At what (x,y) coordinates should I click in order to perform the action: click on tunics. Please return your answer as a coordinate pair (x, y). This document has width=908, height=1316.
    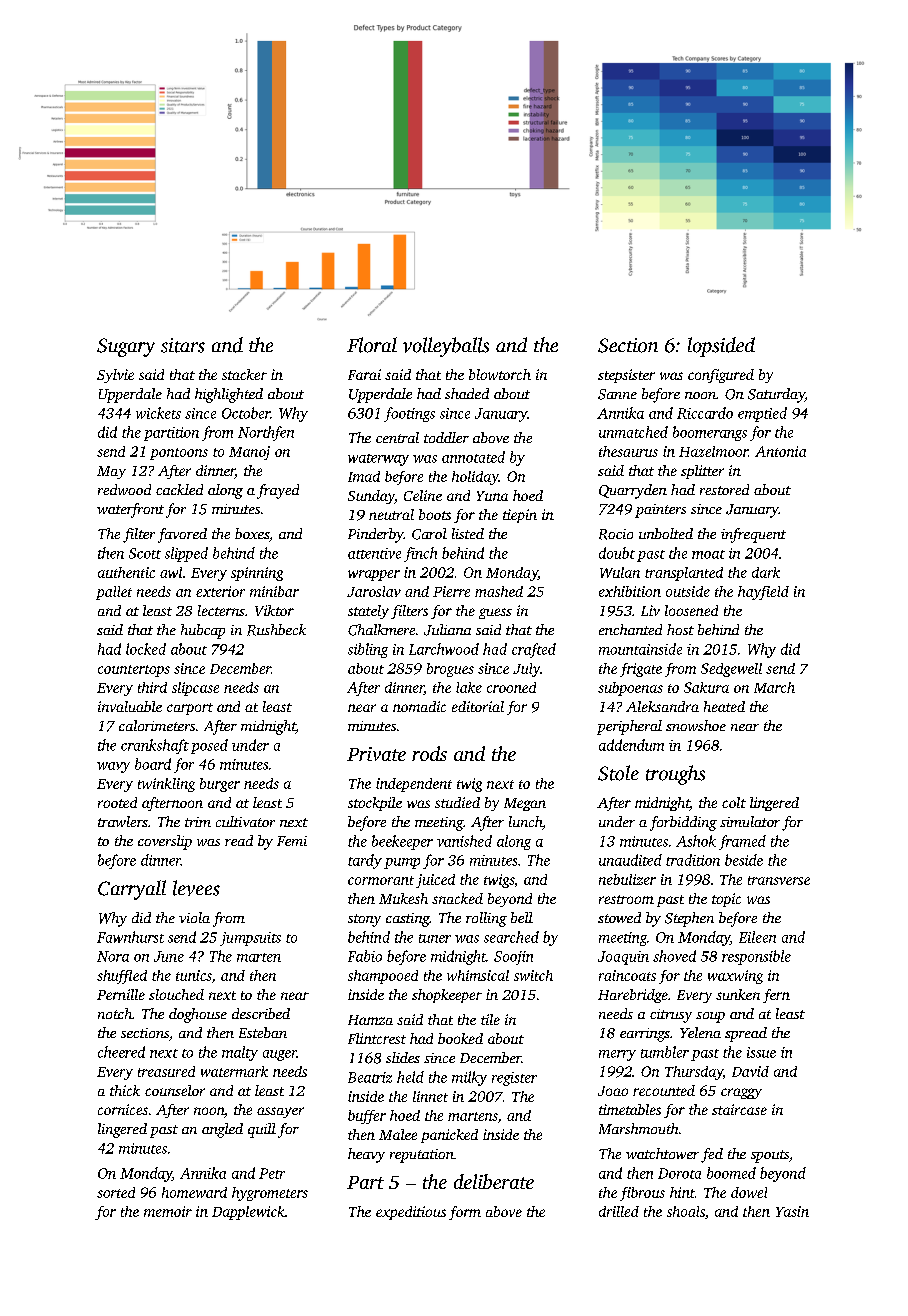
    Looking at the image, I should click on (194, 975).
